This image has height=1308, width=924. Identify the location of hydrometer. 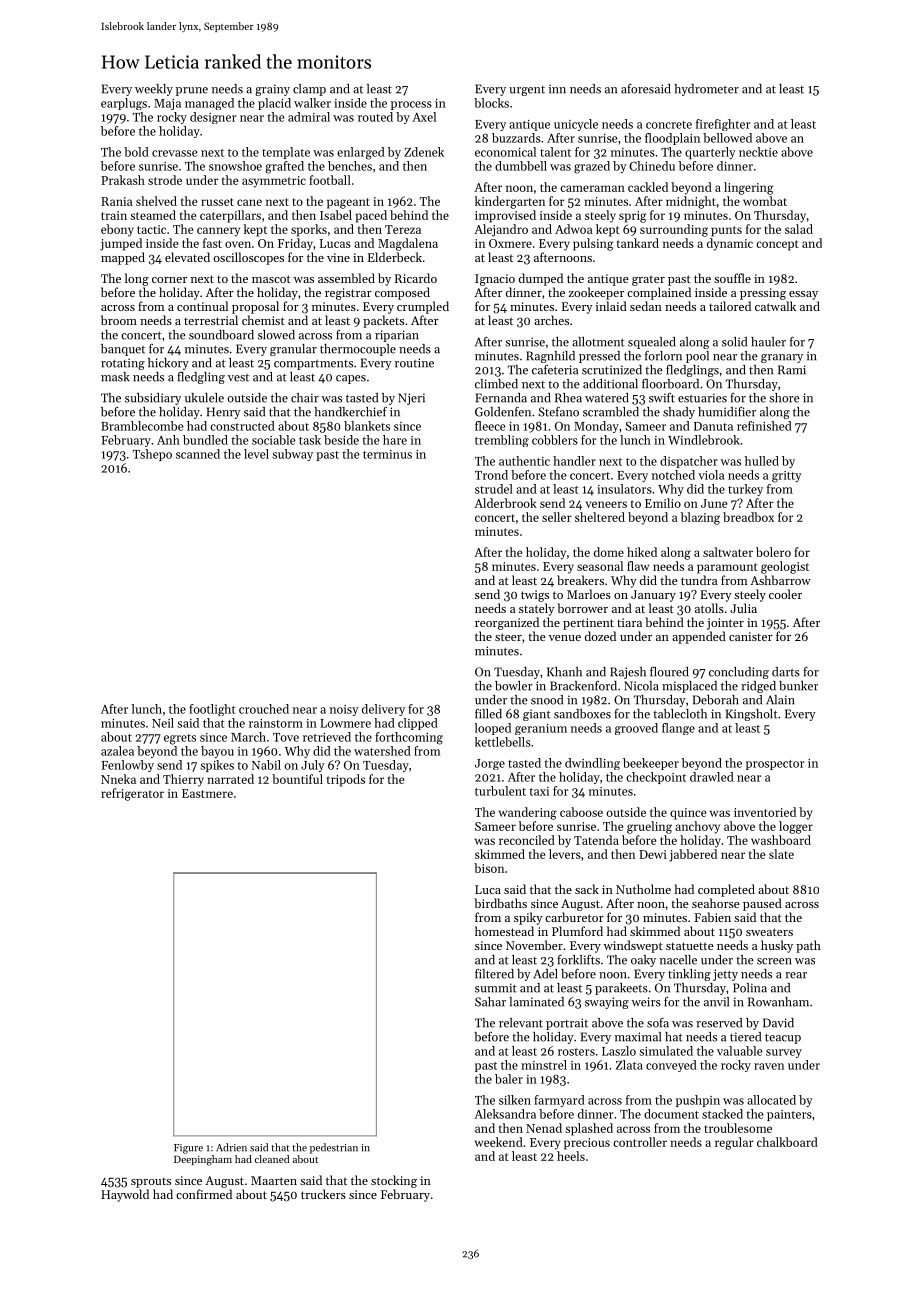
(706, 90).
